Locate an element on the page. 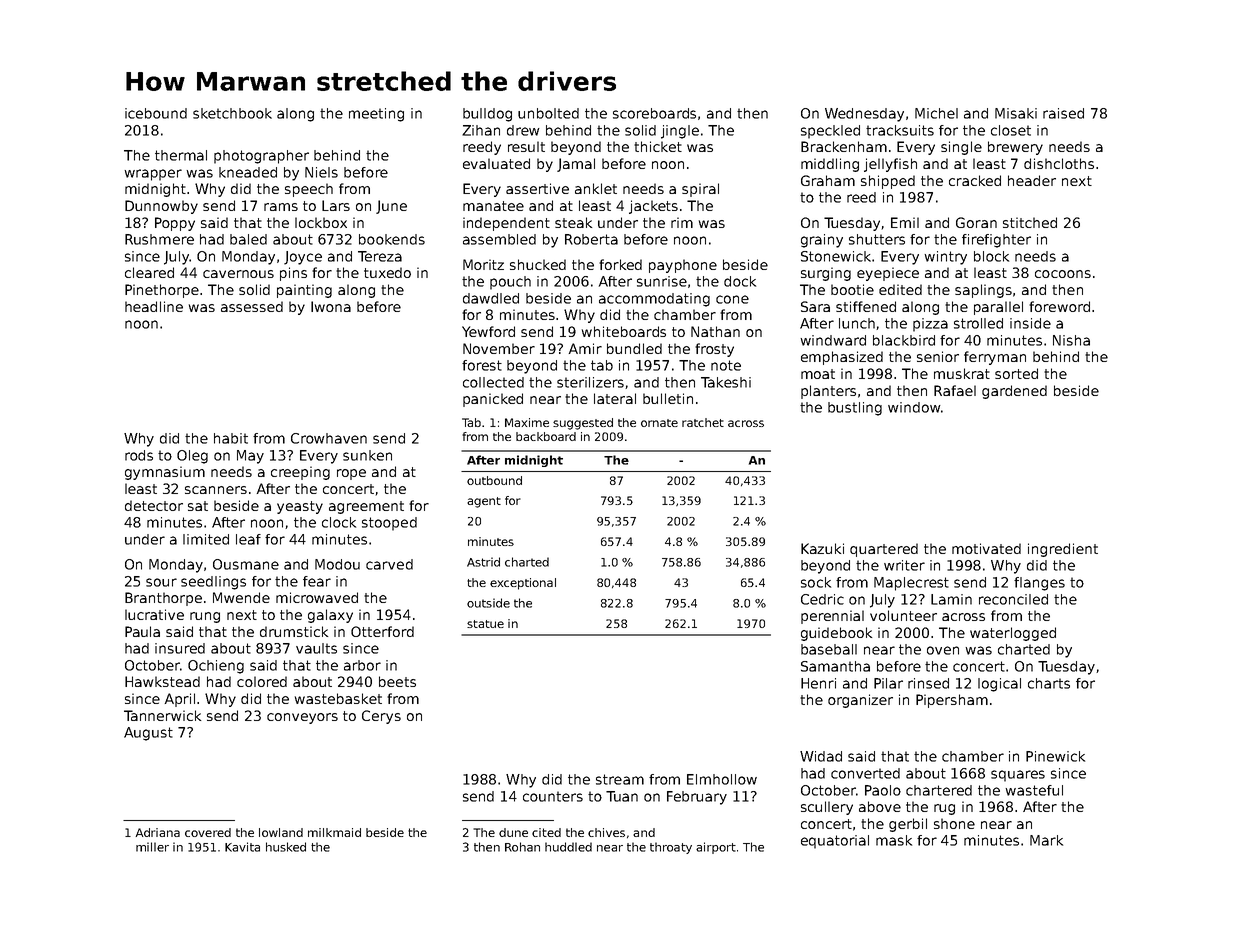  scanners is located at coordinates (216, 490).
